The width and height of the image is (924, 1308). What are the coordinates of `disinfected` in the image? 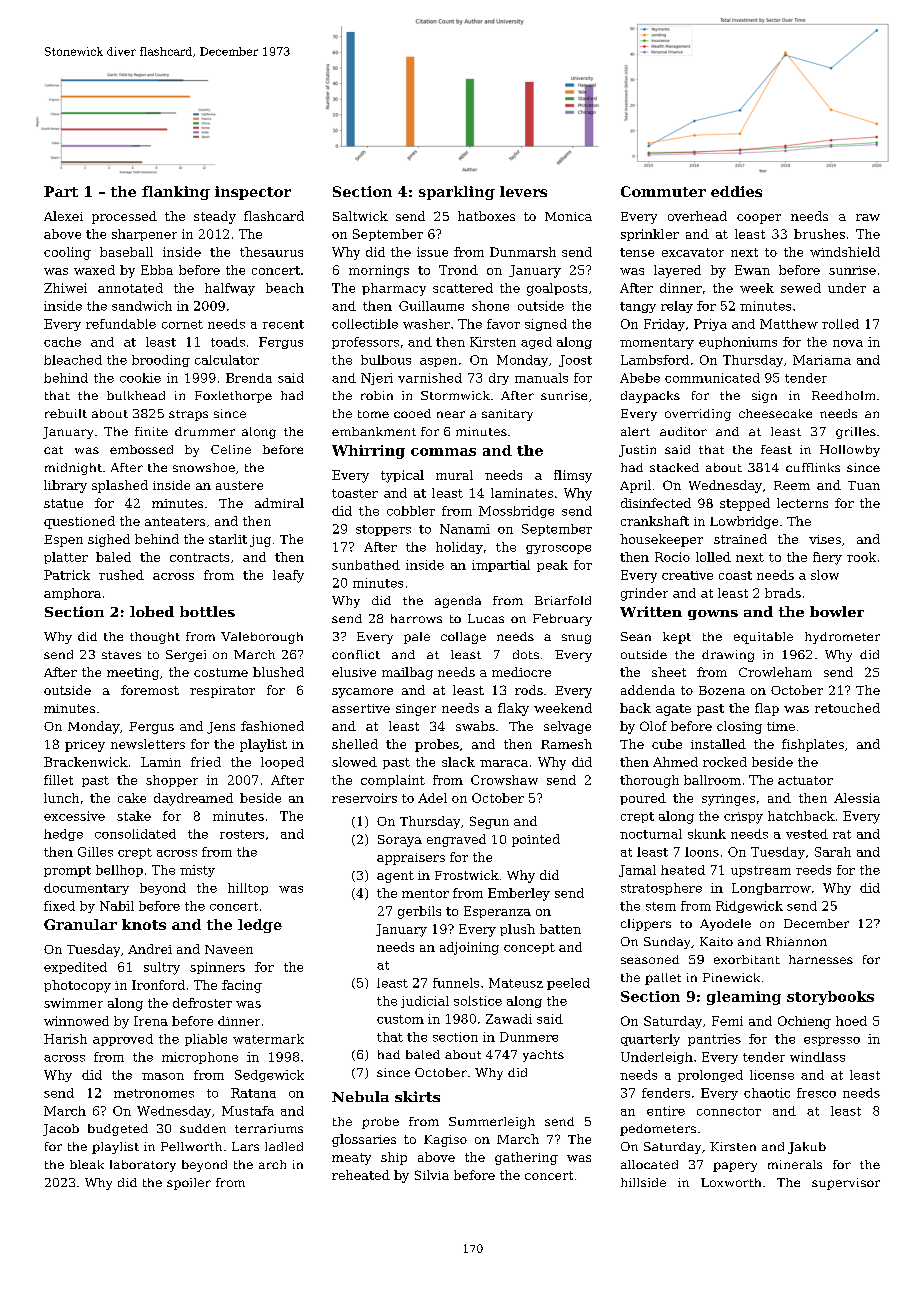 It's located at (656, 503).
